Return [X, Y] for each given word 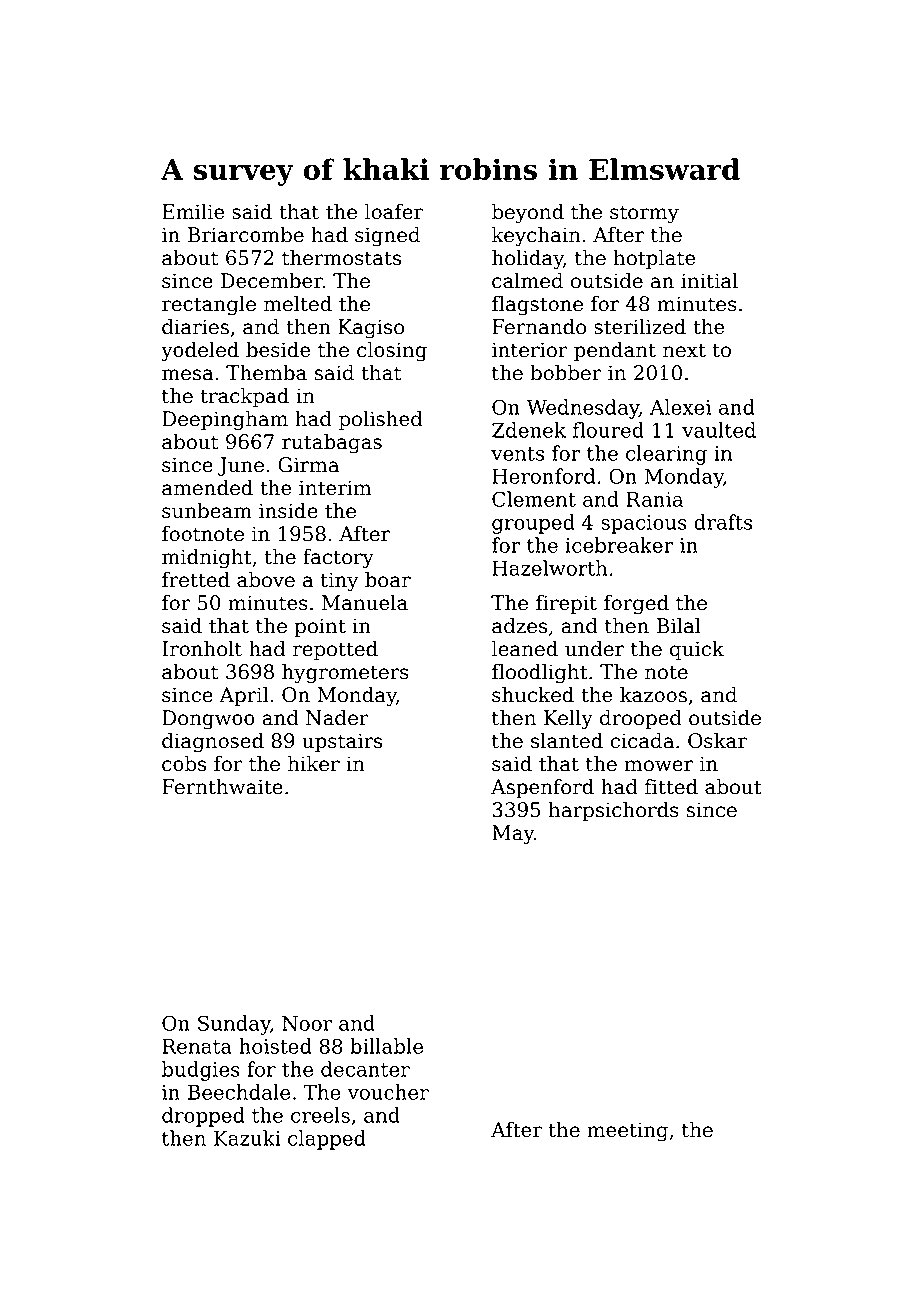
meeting [627, 1132]
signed [387, 236]
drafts [723, 522]
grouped [533, 524]
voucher [388, 1092]
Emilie [193, 211]
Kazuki [247, 1138]
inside [288, 510]
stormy [644, 214]
